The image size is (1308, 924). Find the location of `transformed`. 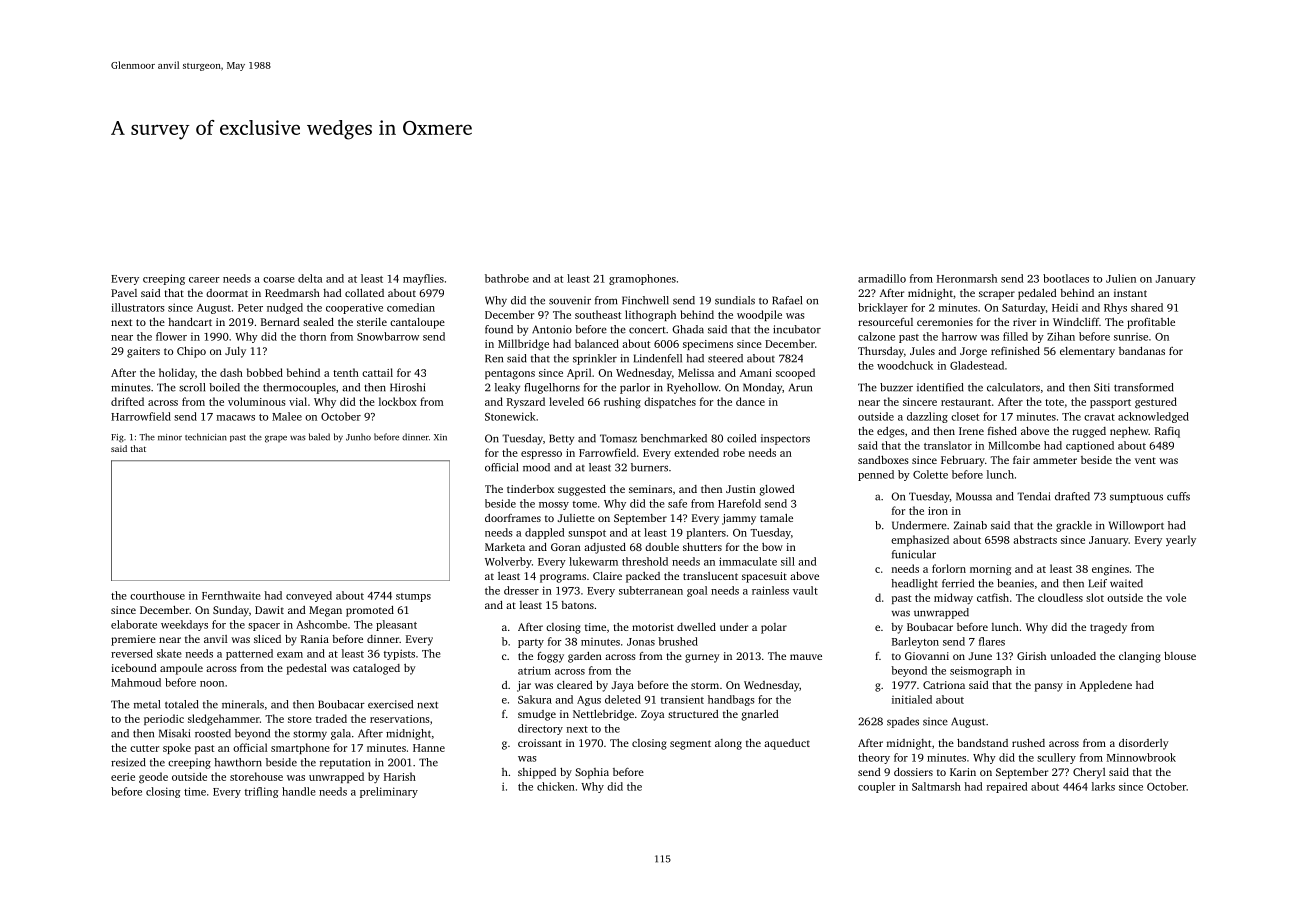

transformed is located at coordinates (1144, 387).
